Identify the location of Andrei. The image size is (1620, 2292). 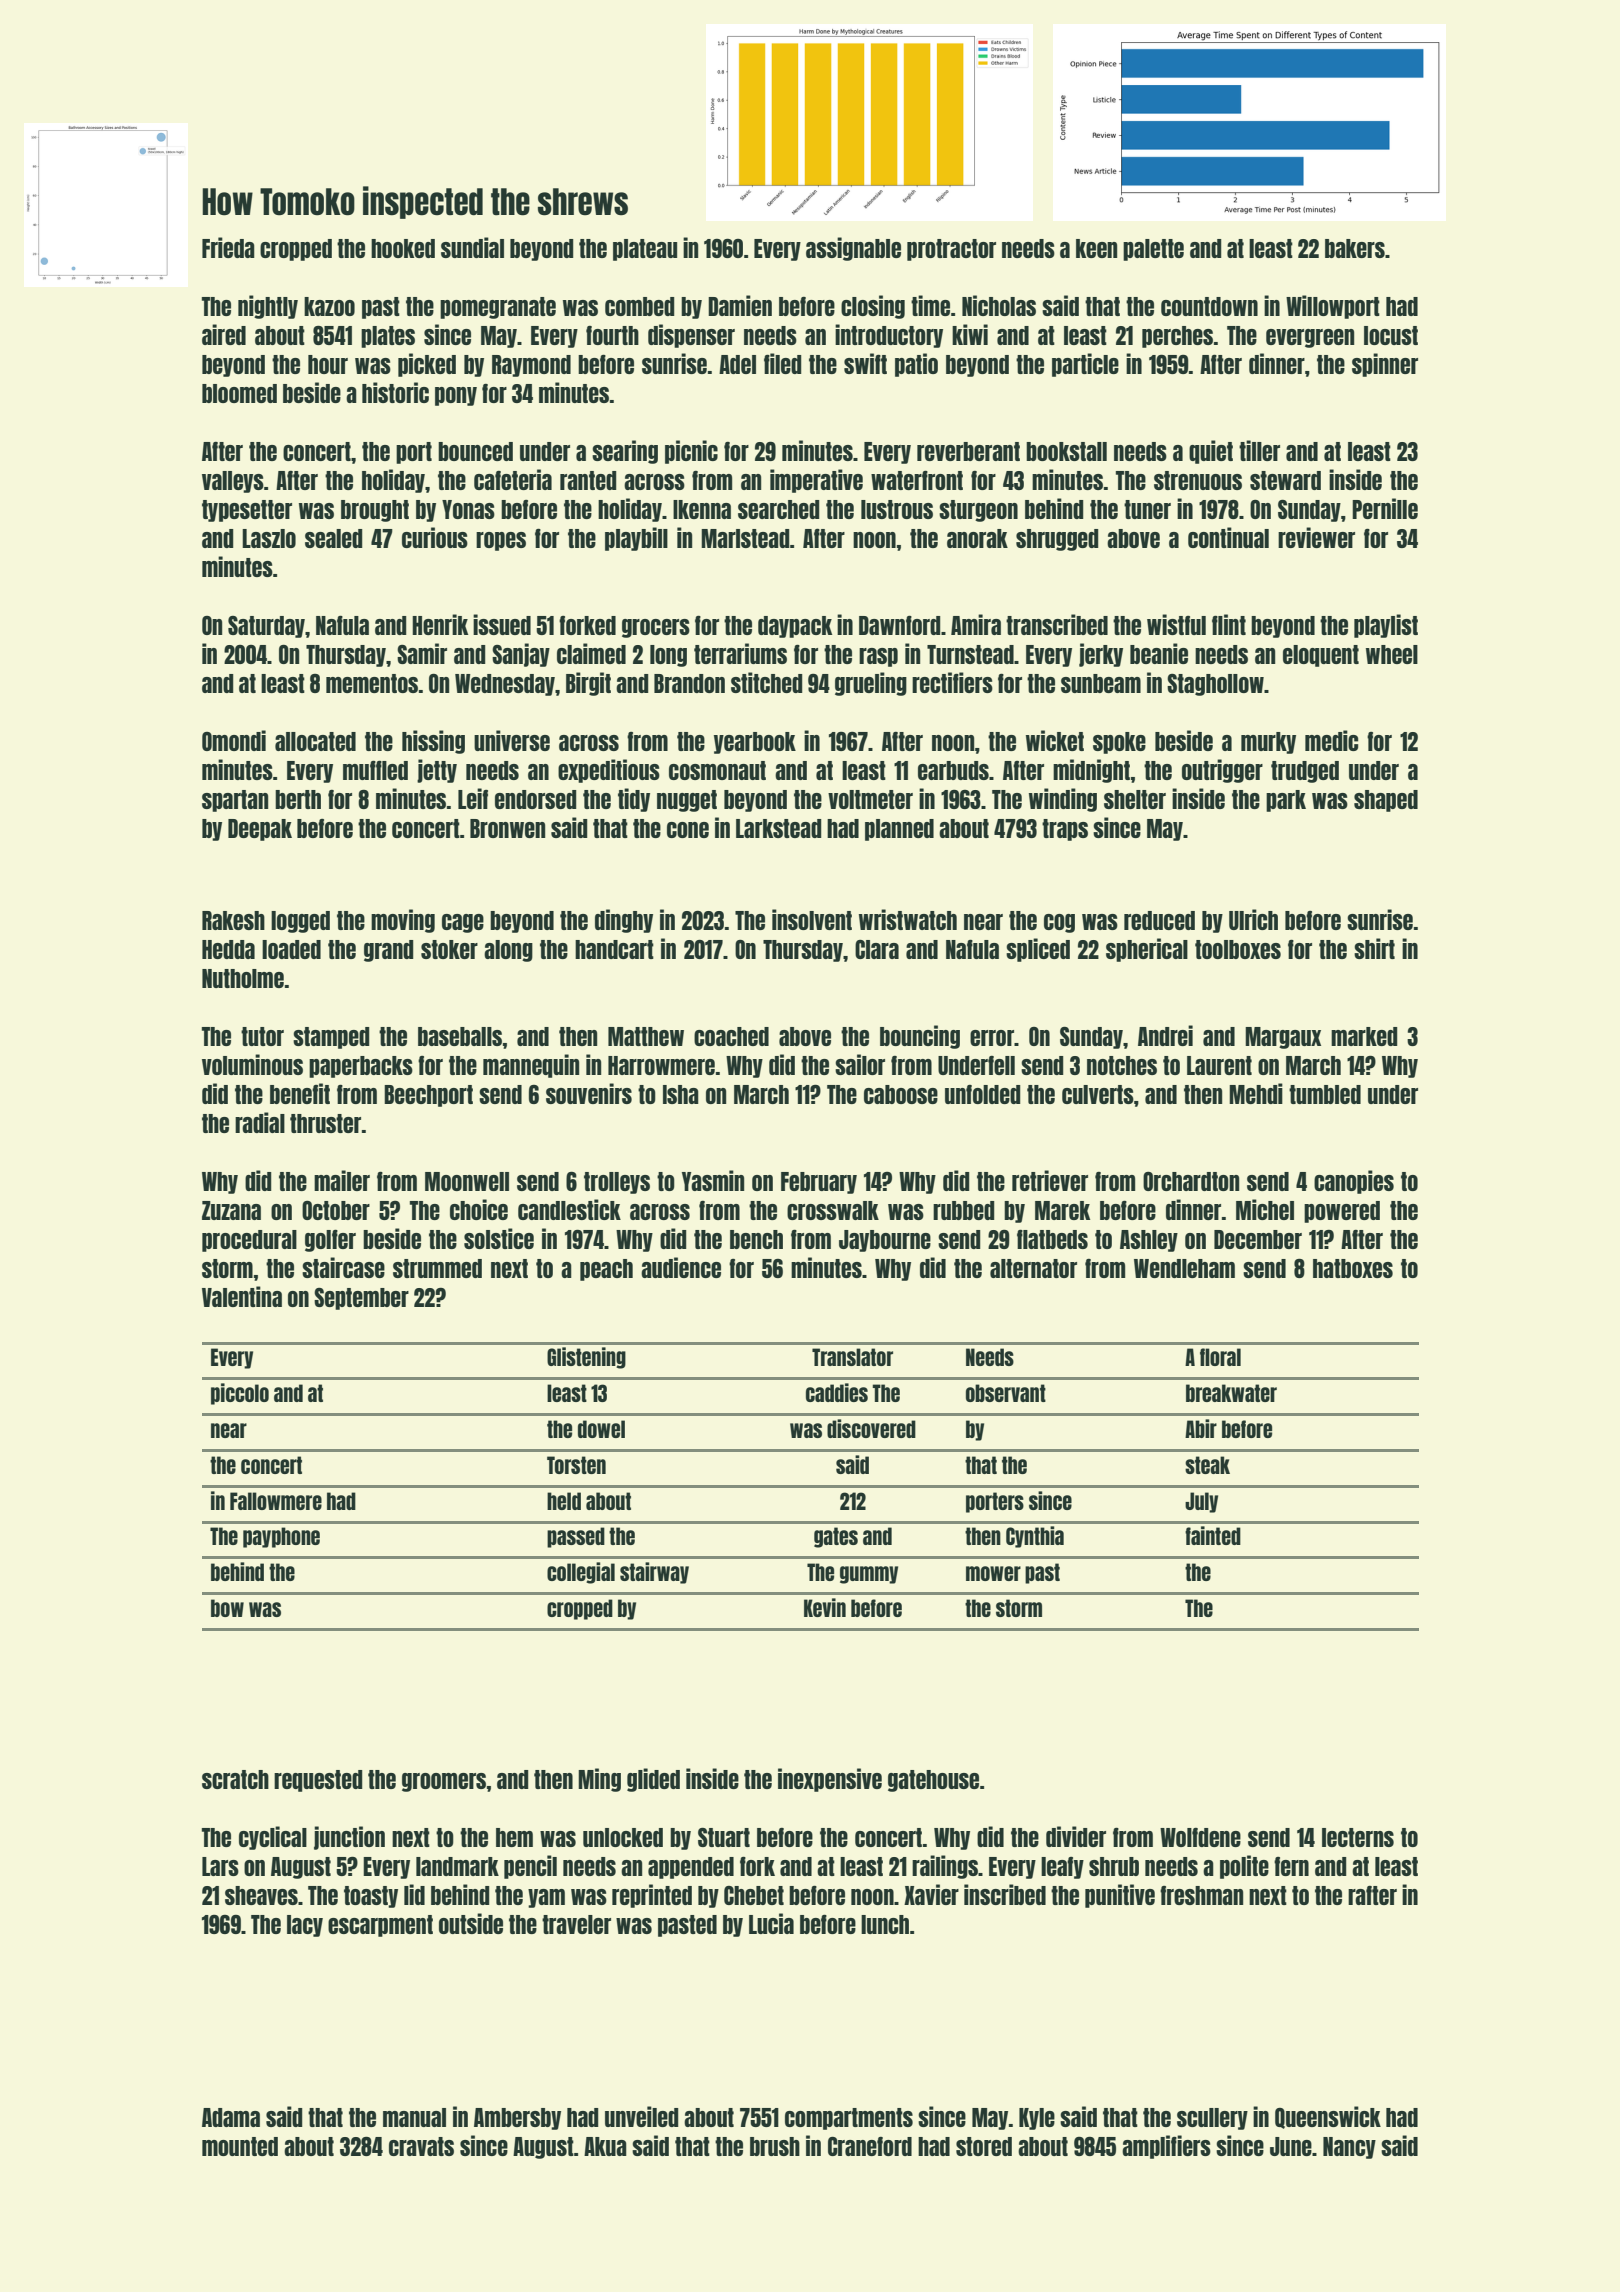
(1165, 1035).
